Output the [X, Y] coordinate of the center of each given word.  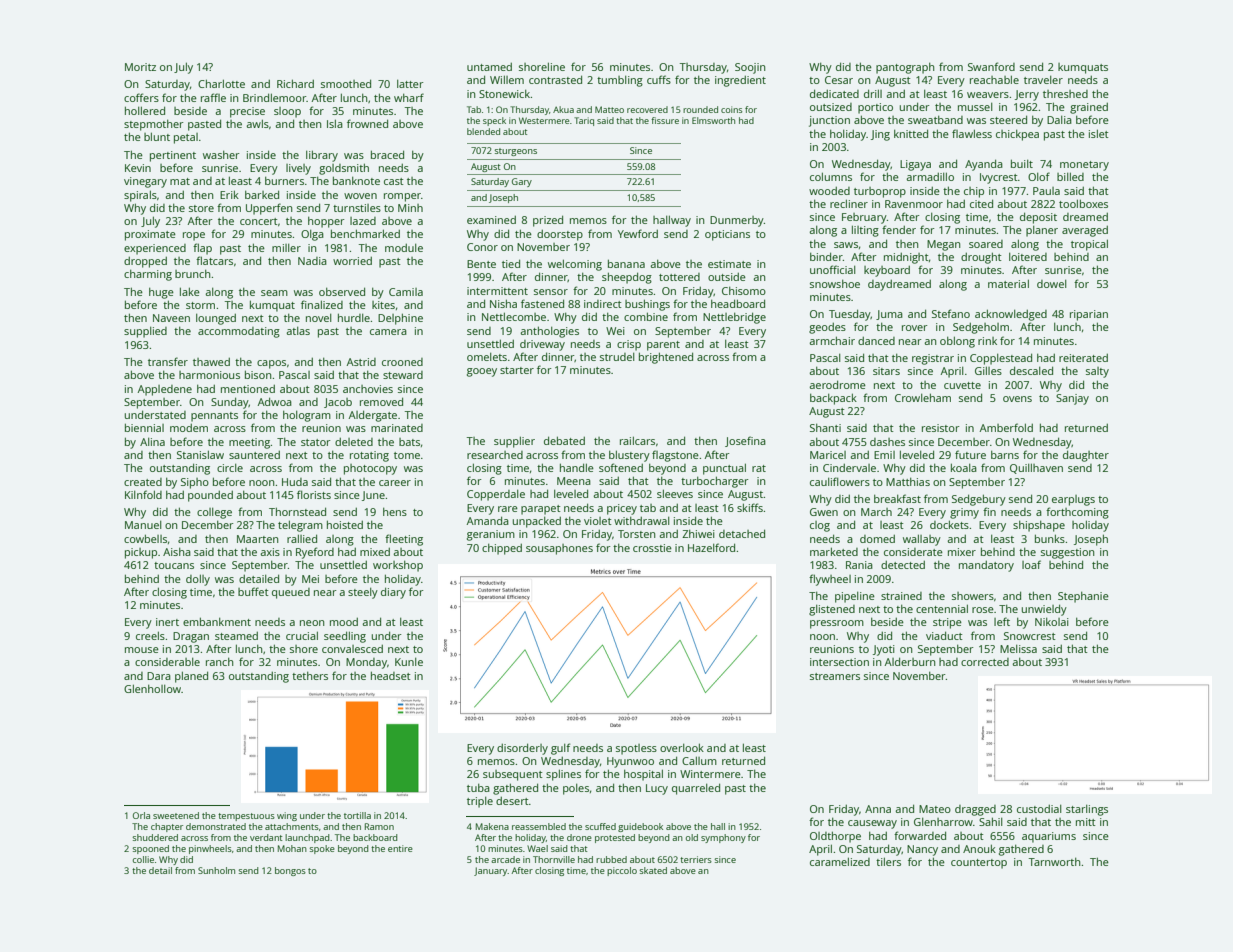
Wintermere [710, 774]
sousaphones [559, 549]
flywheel [830, 580]
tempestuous [246, 817]
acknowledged [1011, 315]
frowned [367, 123]
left [1002, 621]
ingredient [740, 81]
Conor [482, 247]
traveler [1043, 80]
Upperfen [269, 209]
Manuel [143, 525]
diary [393, 593]
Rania [859, 565]
